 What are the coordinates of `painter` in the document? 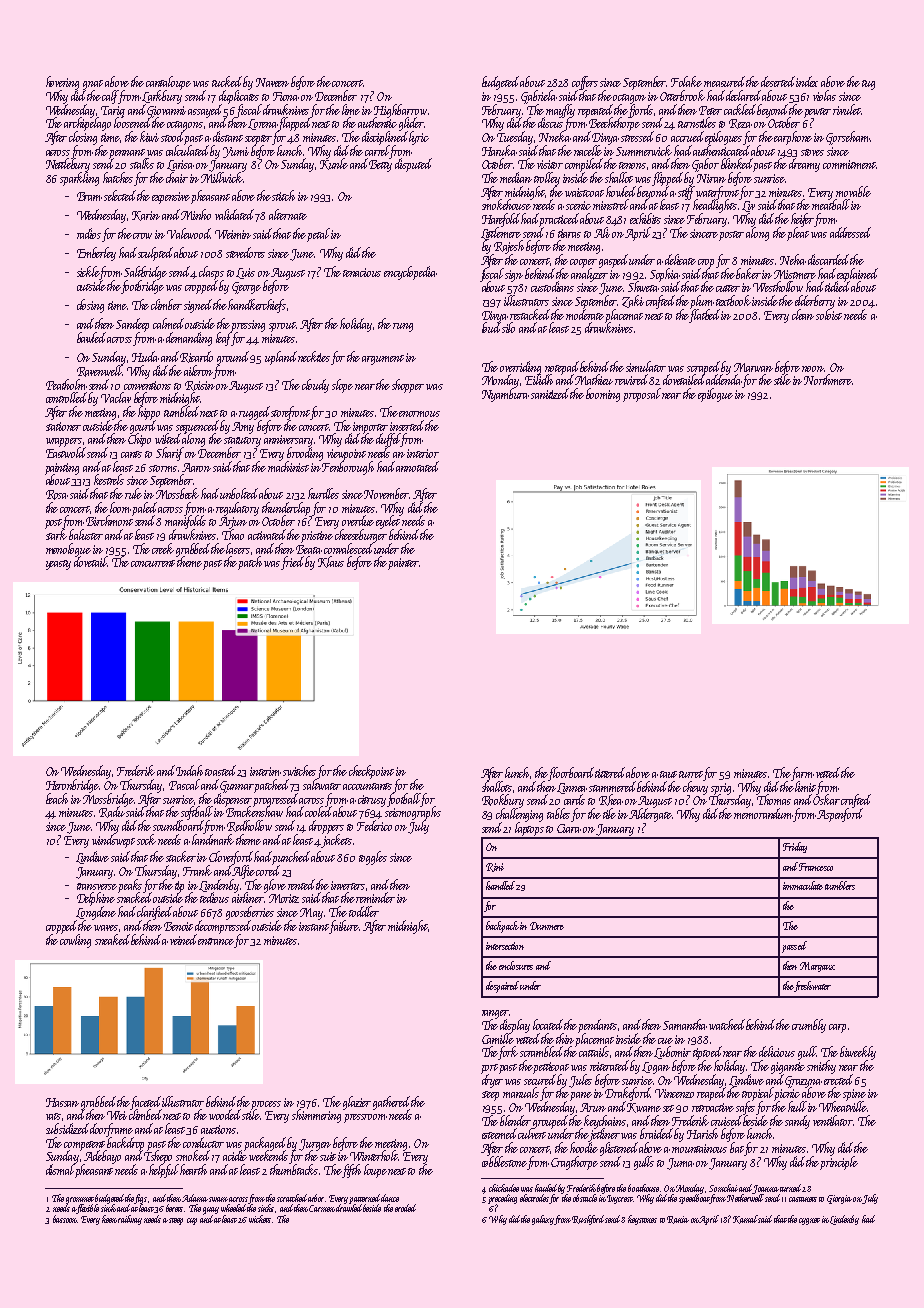 It's located at (403, 564).
